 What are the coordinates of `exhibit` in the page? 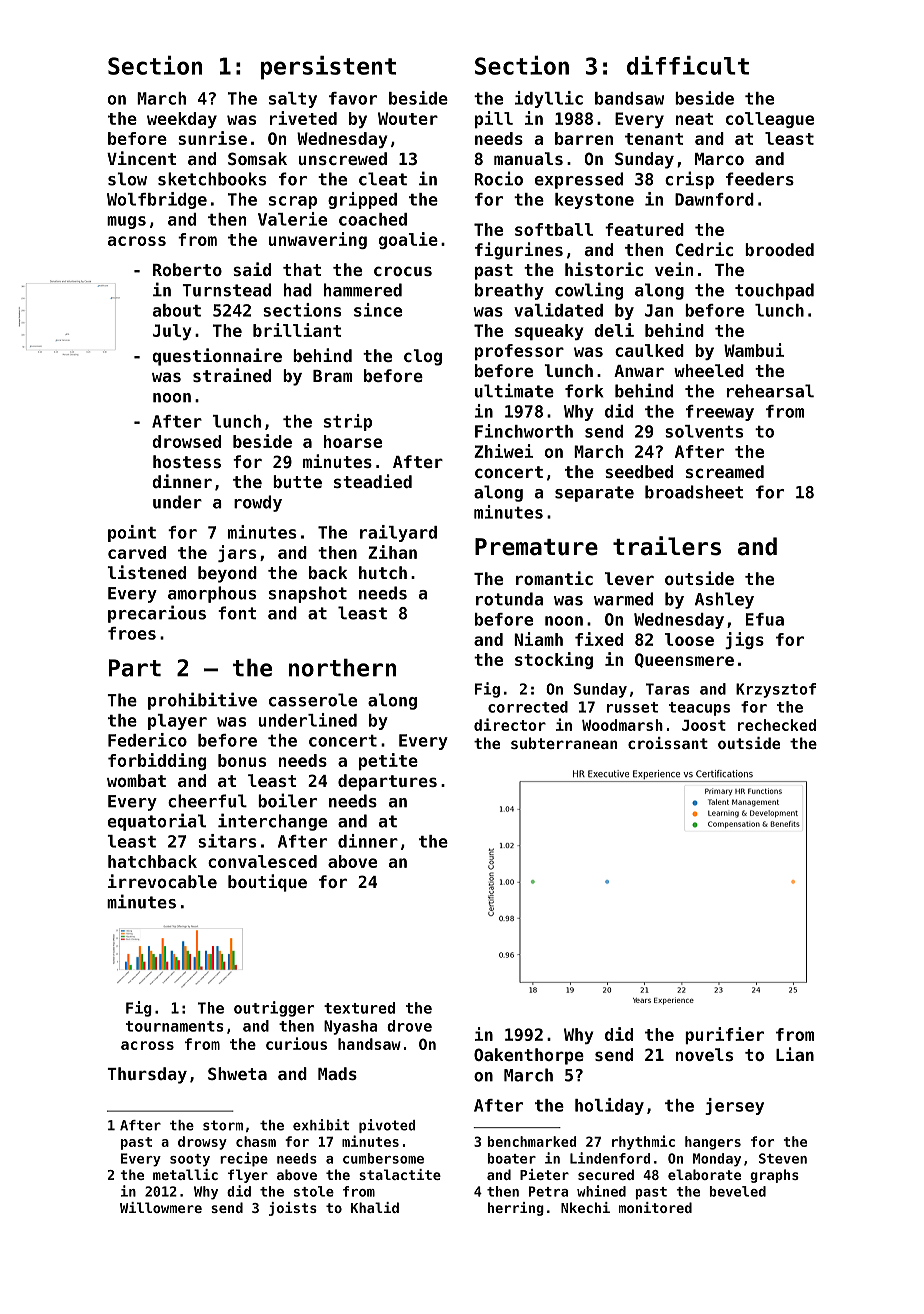 It's located at (321, 1125).
